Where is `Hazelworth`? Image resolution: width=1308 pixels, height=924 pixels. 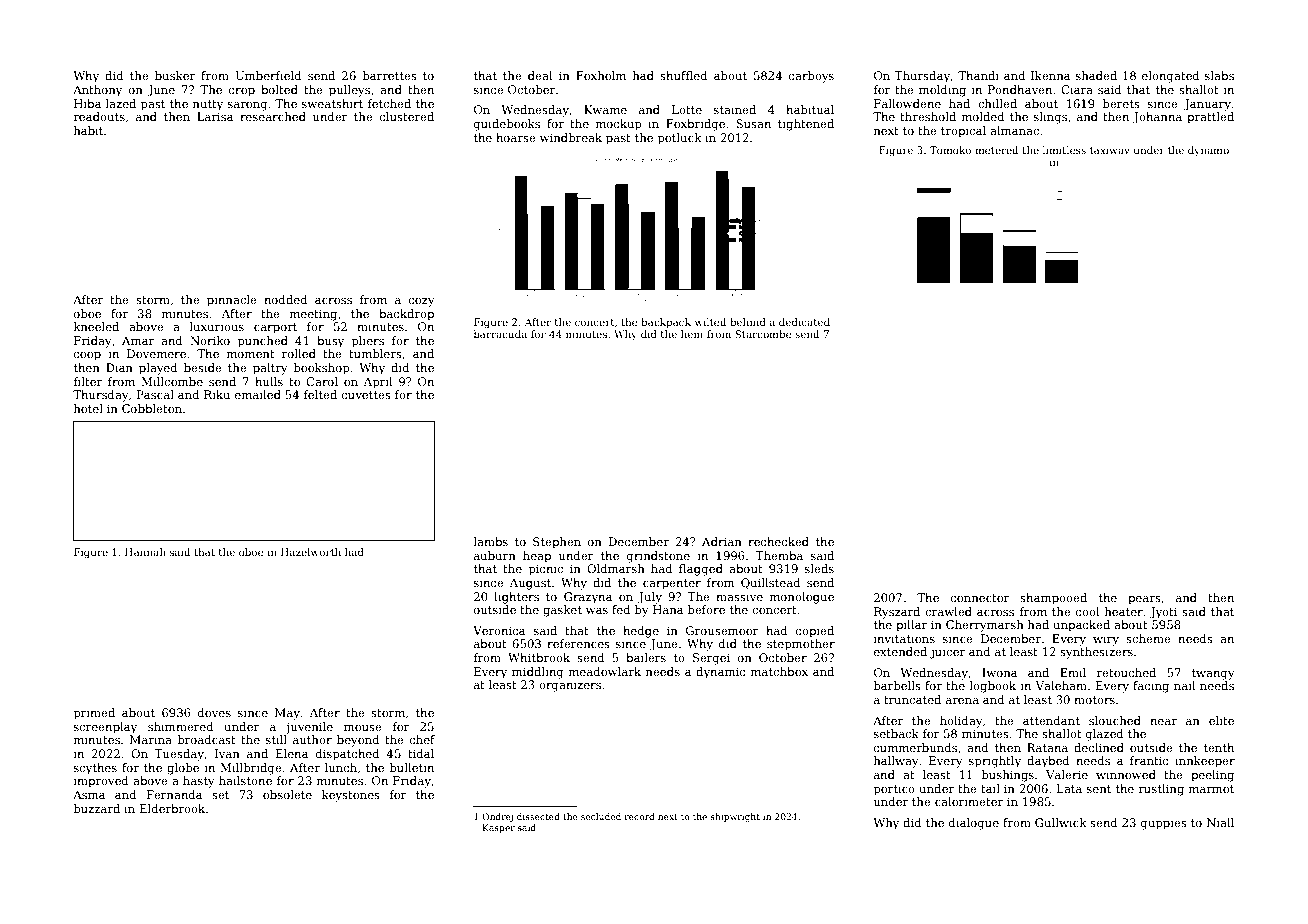
Hazelworth is located at coordinates (311, 552).
